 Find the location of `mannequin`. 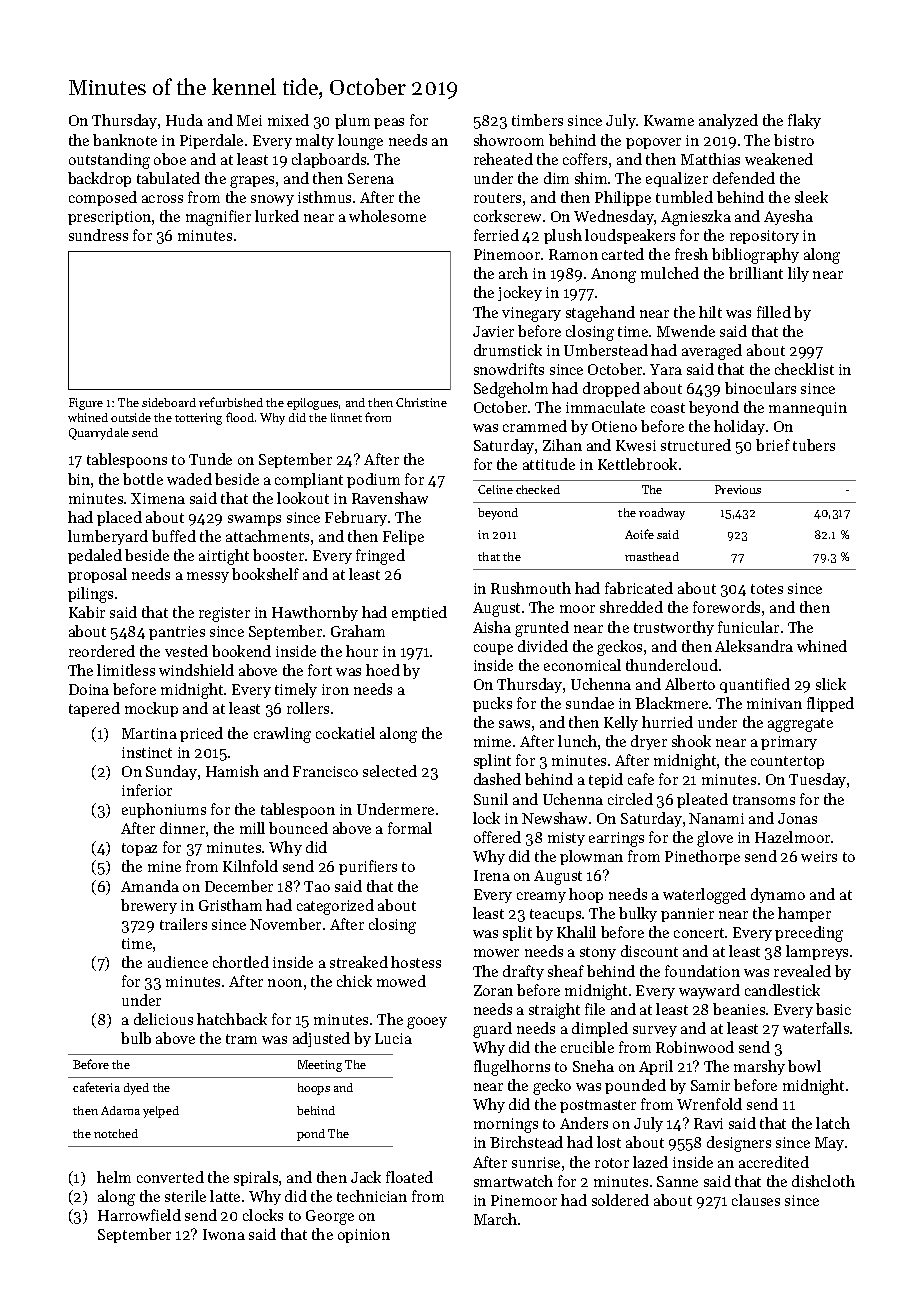

mannequin is located at coordinates (808, 409).
